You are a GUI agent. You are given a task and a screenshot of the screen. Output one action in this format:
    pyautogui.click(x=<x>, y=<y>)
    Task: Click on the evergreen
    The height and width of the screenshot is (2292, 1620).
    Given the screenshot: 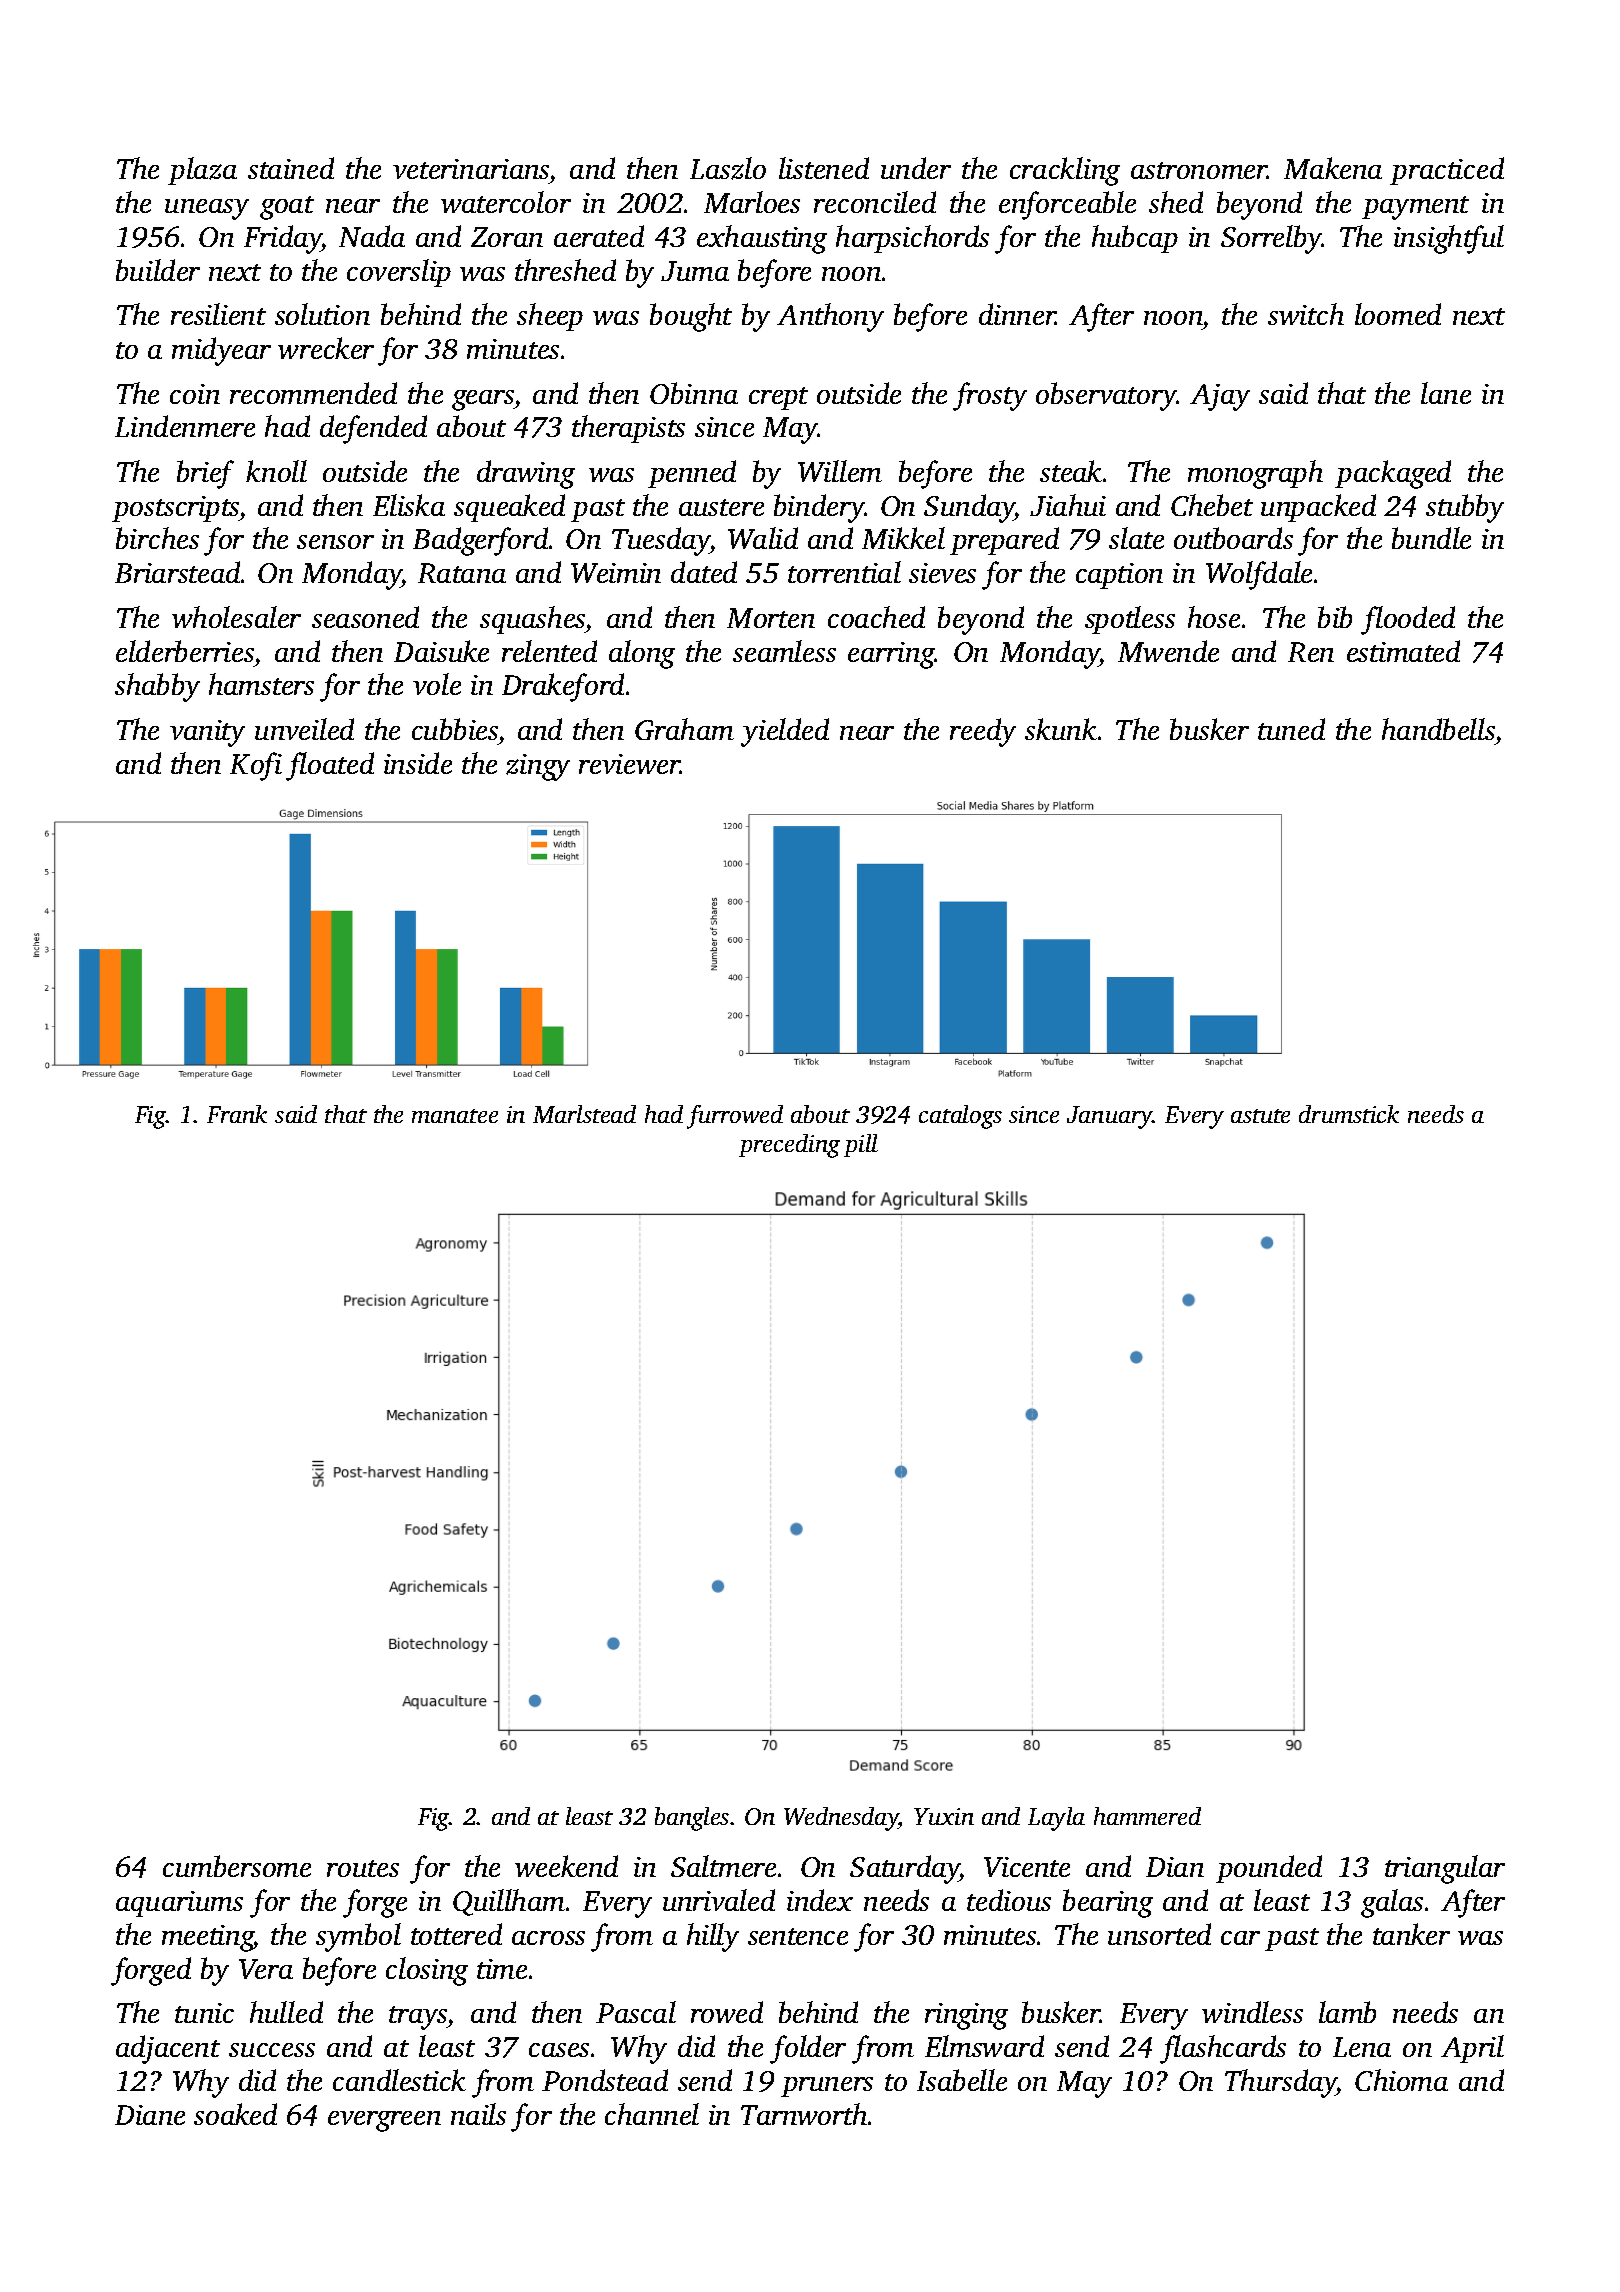 What is the action you would take?
    pyautogui.click(x=384, y=2121)
